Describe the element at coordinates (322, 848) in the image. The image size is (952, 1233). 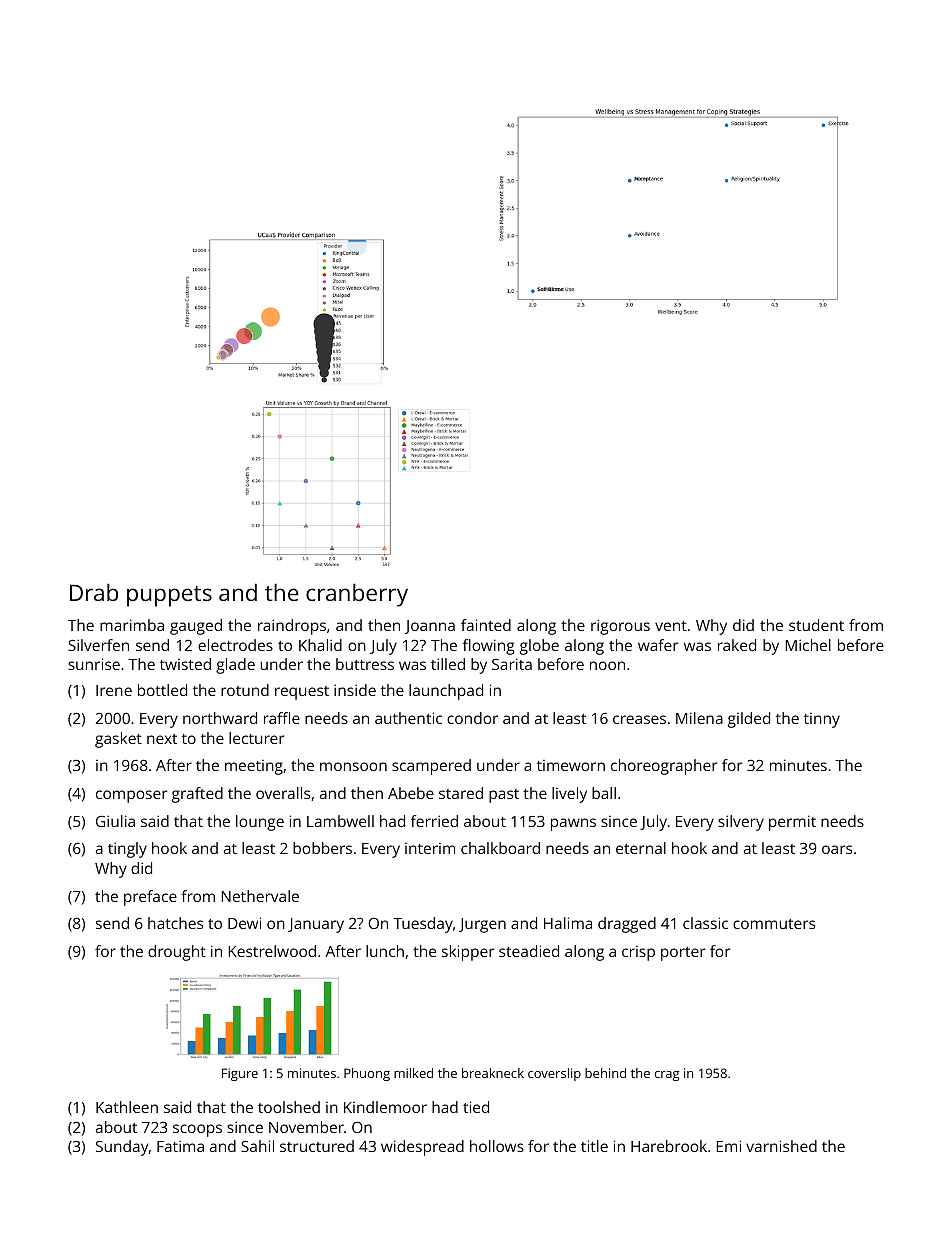
I see `bobbers` at that location.
